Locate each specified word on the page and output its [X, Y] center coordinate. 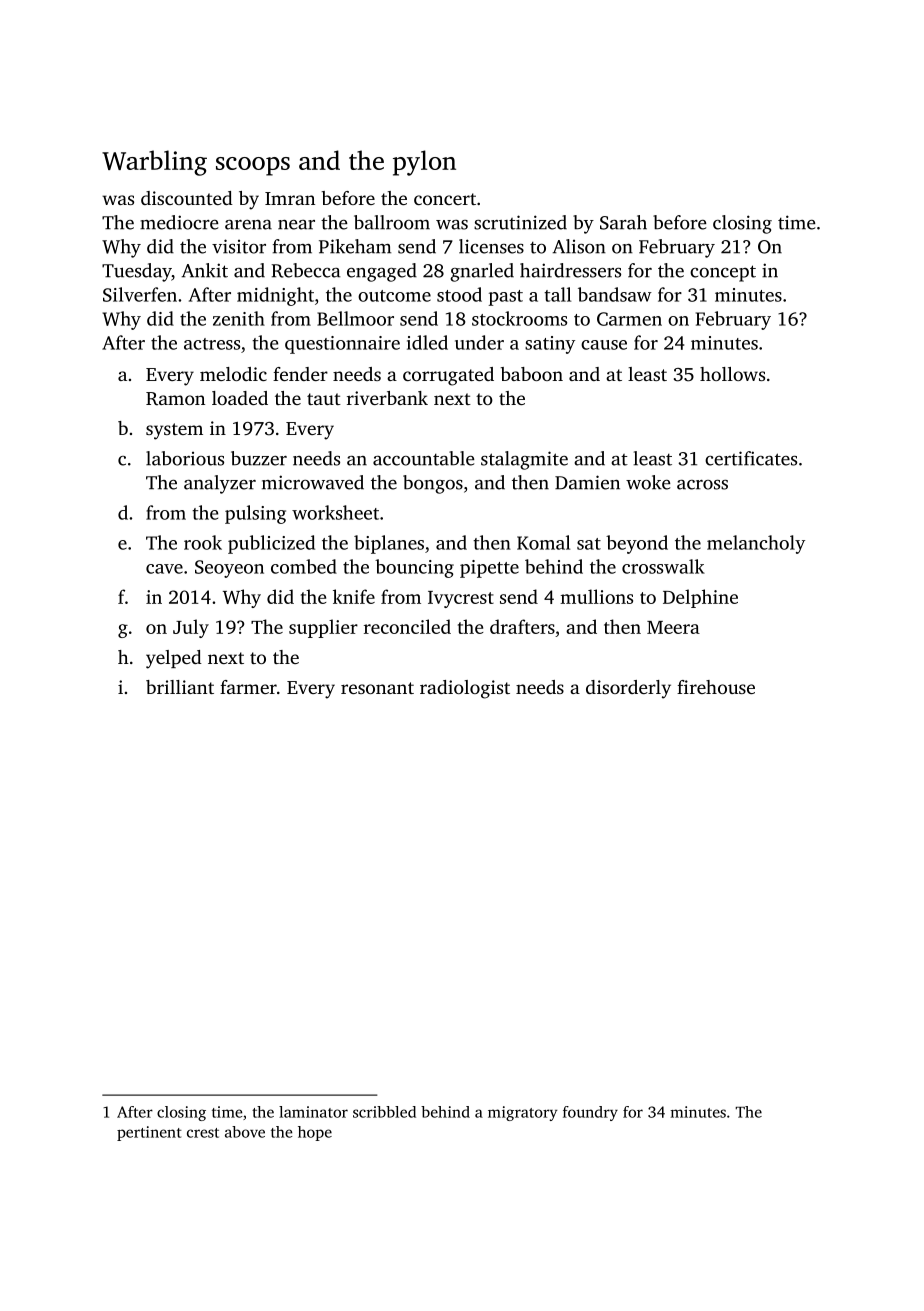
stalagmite [524, 460]
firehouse [716, 687]
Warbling [154, 163]
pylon [424, 163]
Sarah [623, 222]
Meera [673, 627]
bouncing [414, 568]
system [174, 431]
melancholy [756, 544]
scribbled [384, 1112]
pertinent [149, 1133]
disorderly [628, 689]
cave [164, 569]
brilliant [180, 687]
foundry [590, 1113]
